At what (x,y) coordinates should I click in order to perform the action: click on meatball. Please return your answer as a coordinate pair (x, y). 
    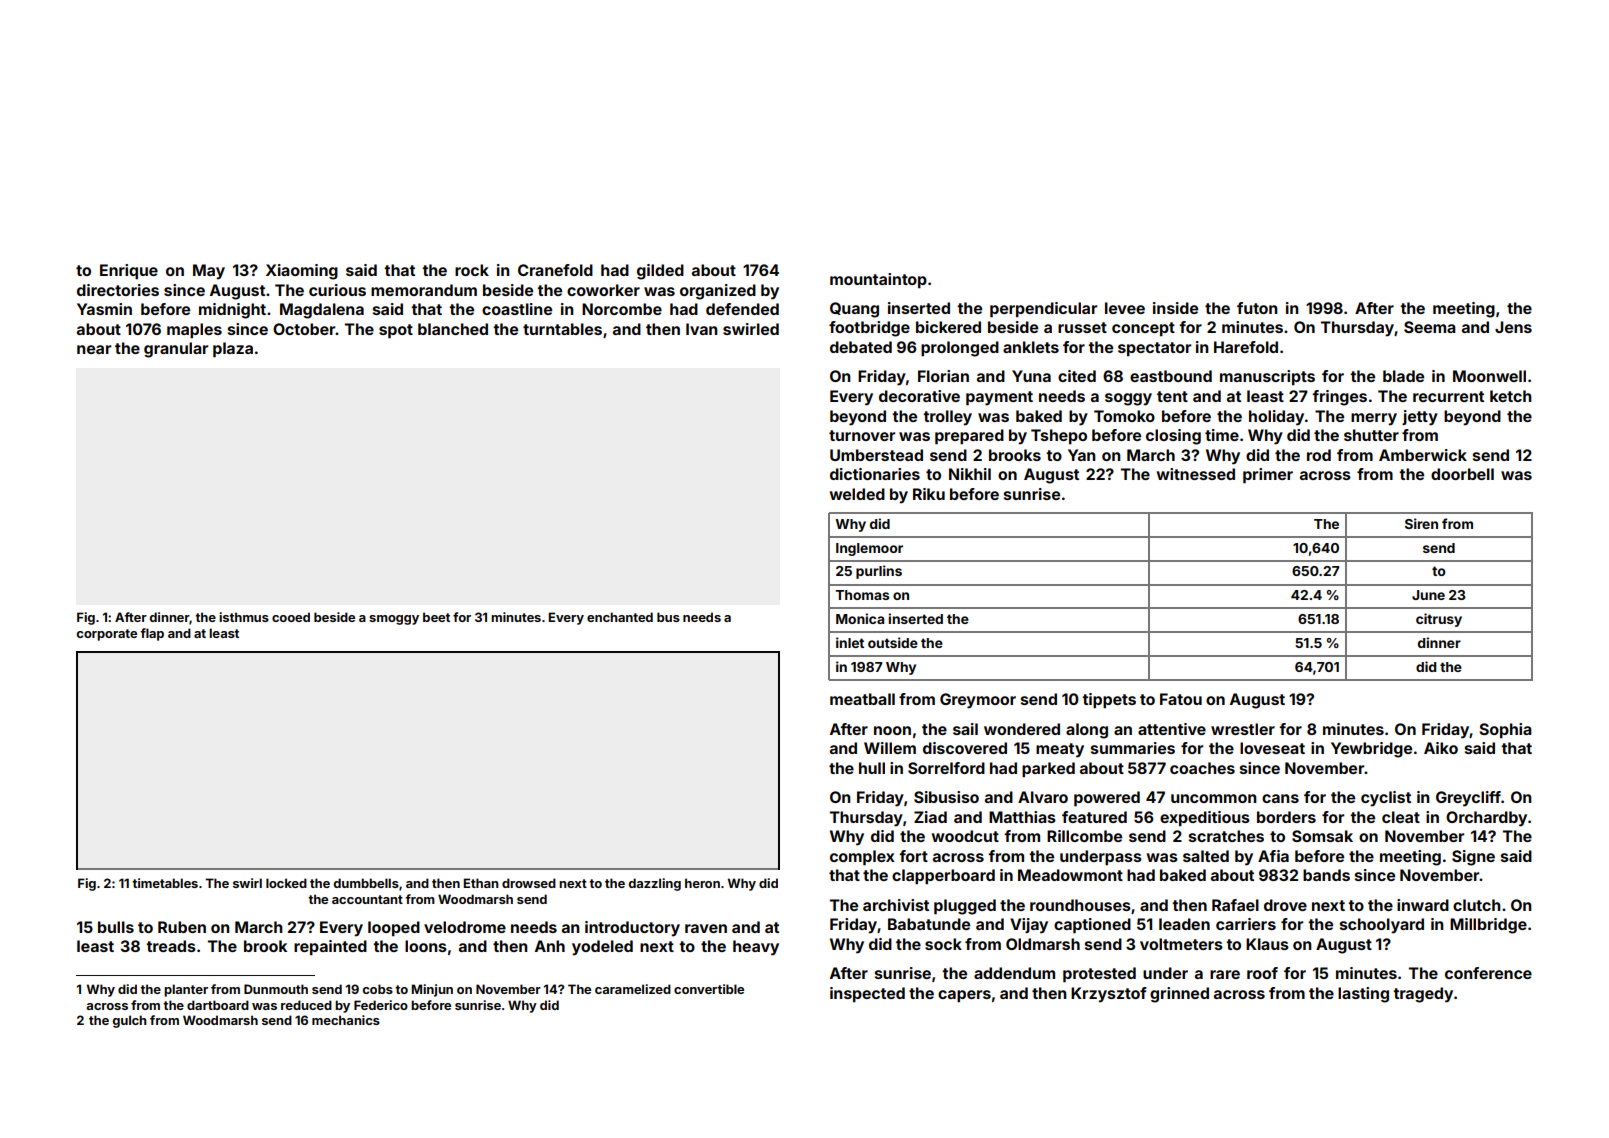
    Looking at the image, I should click on (862, 699).
